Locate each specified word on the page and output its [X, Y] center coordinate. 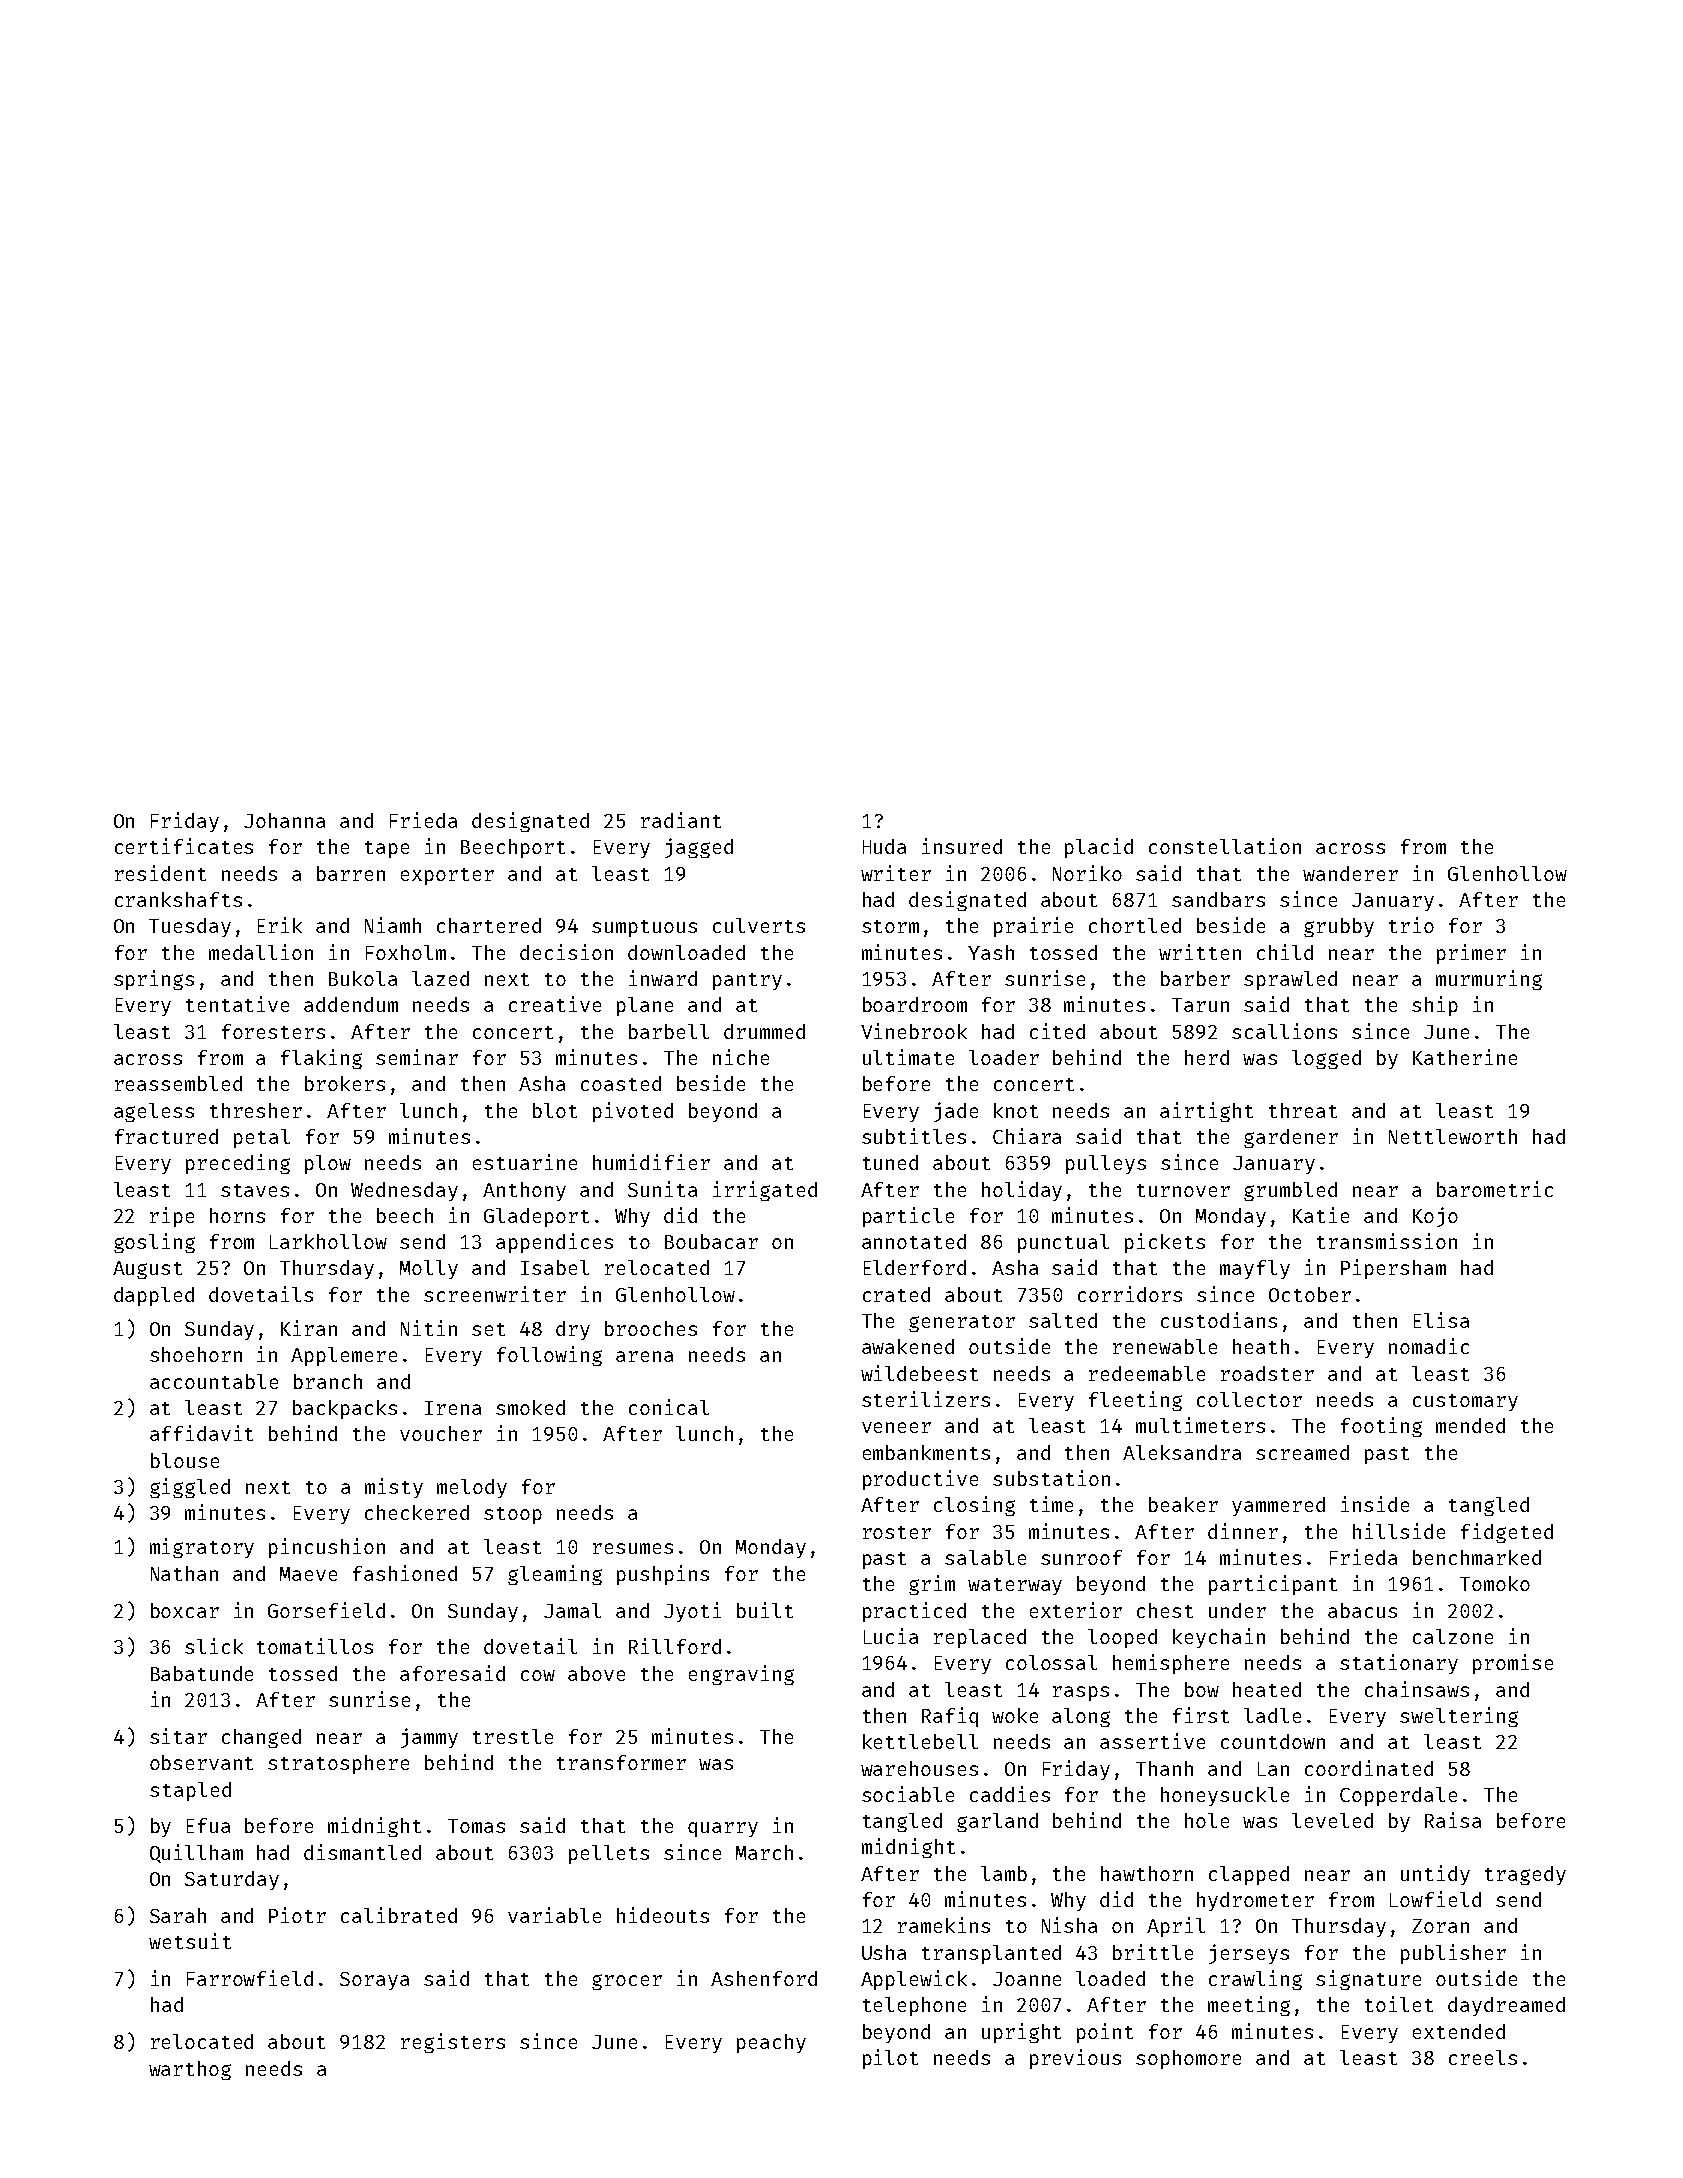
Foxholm [406, 952]
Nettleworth [1453, 1136]
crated [896, 1294]
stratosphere [338, 1764]
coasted [621, 1083]
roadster [1267, 1373]
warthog [190, 2070]
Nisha [1069, 1925]
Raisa [1453, 1820]
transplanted [991, 1954]
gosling [154, 1243]
